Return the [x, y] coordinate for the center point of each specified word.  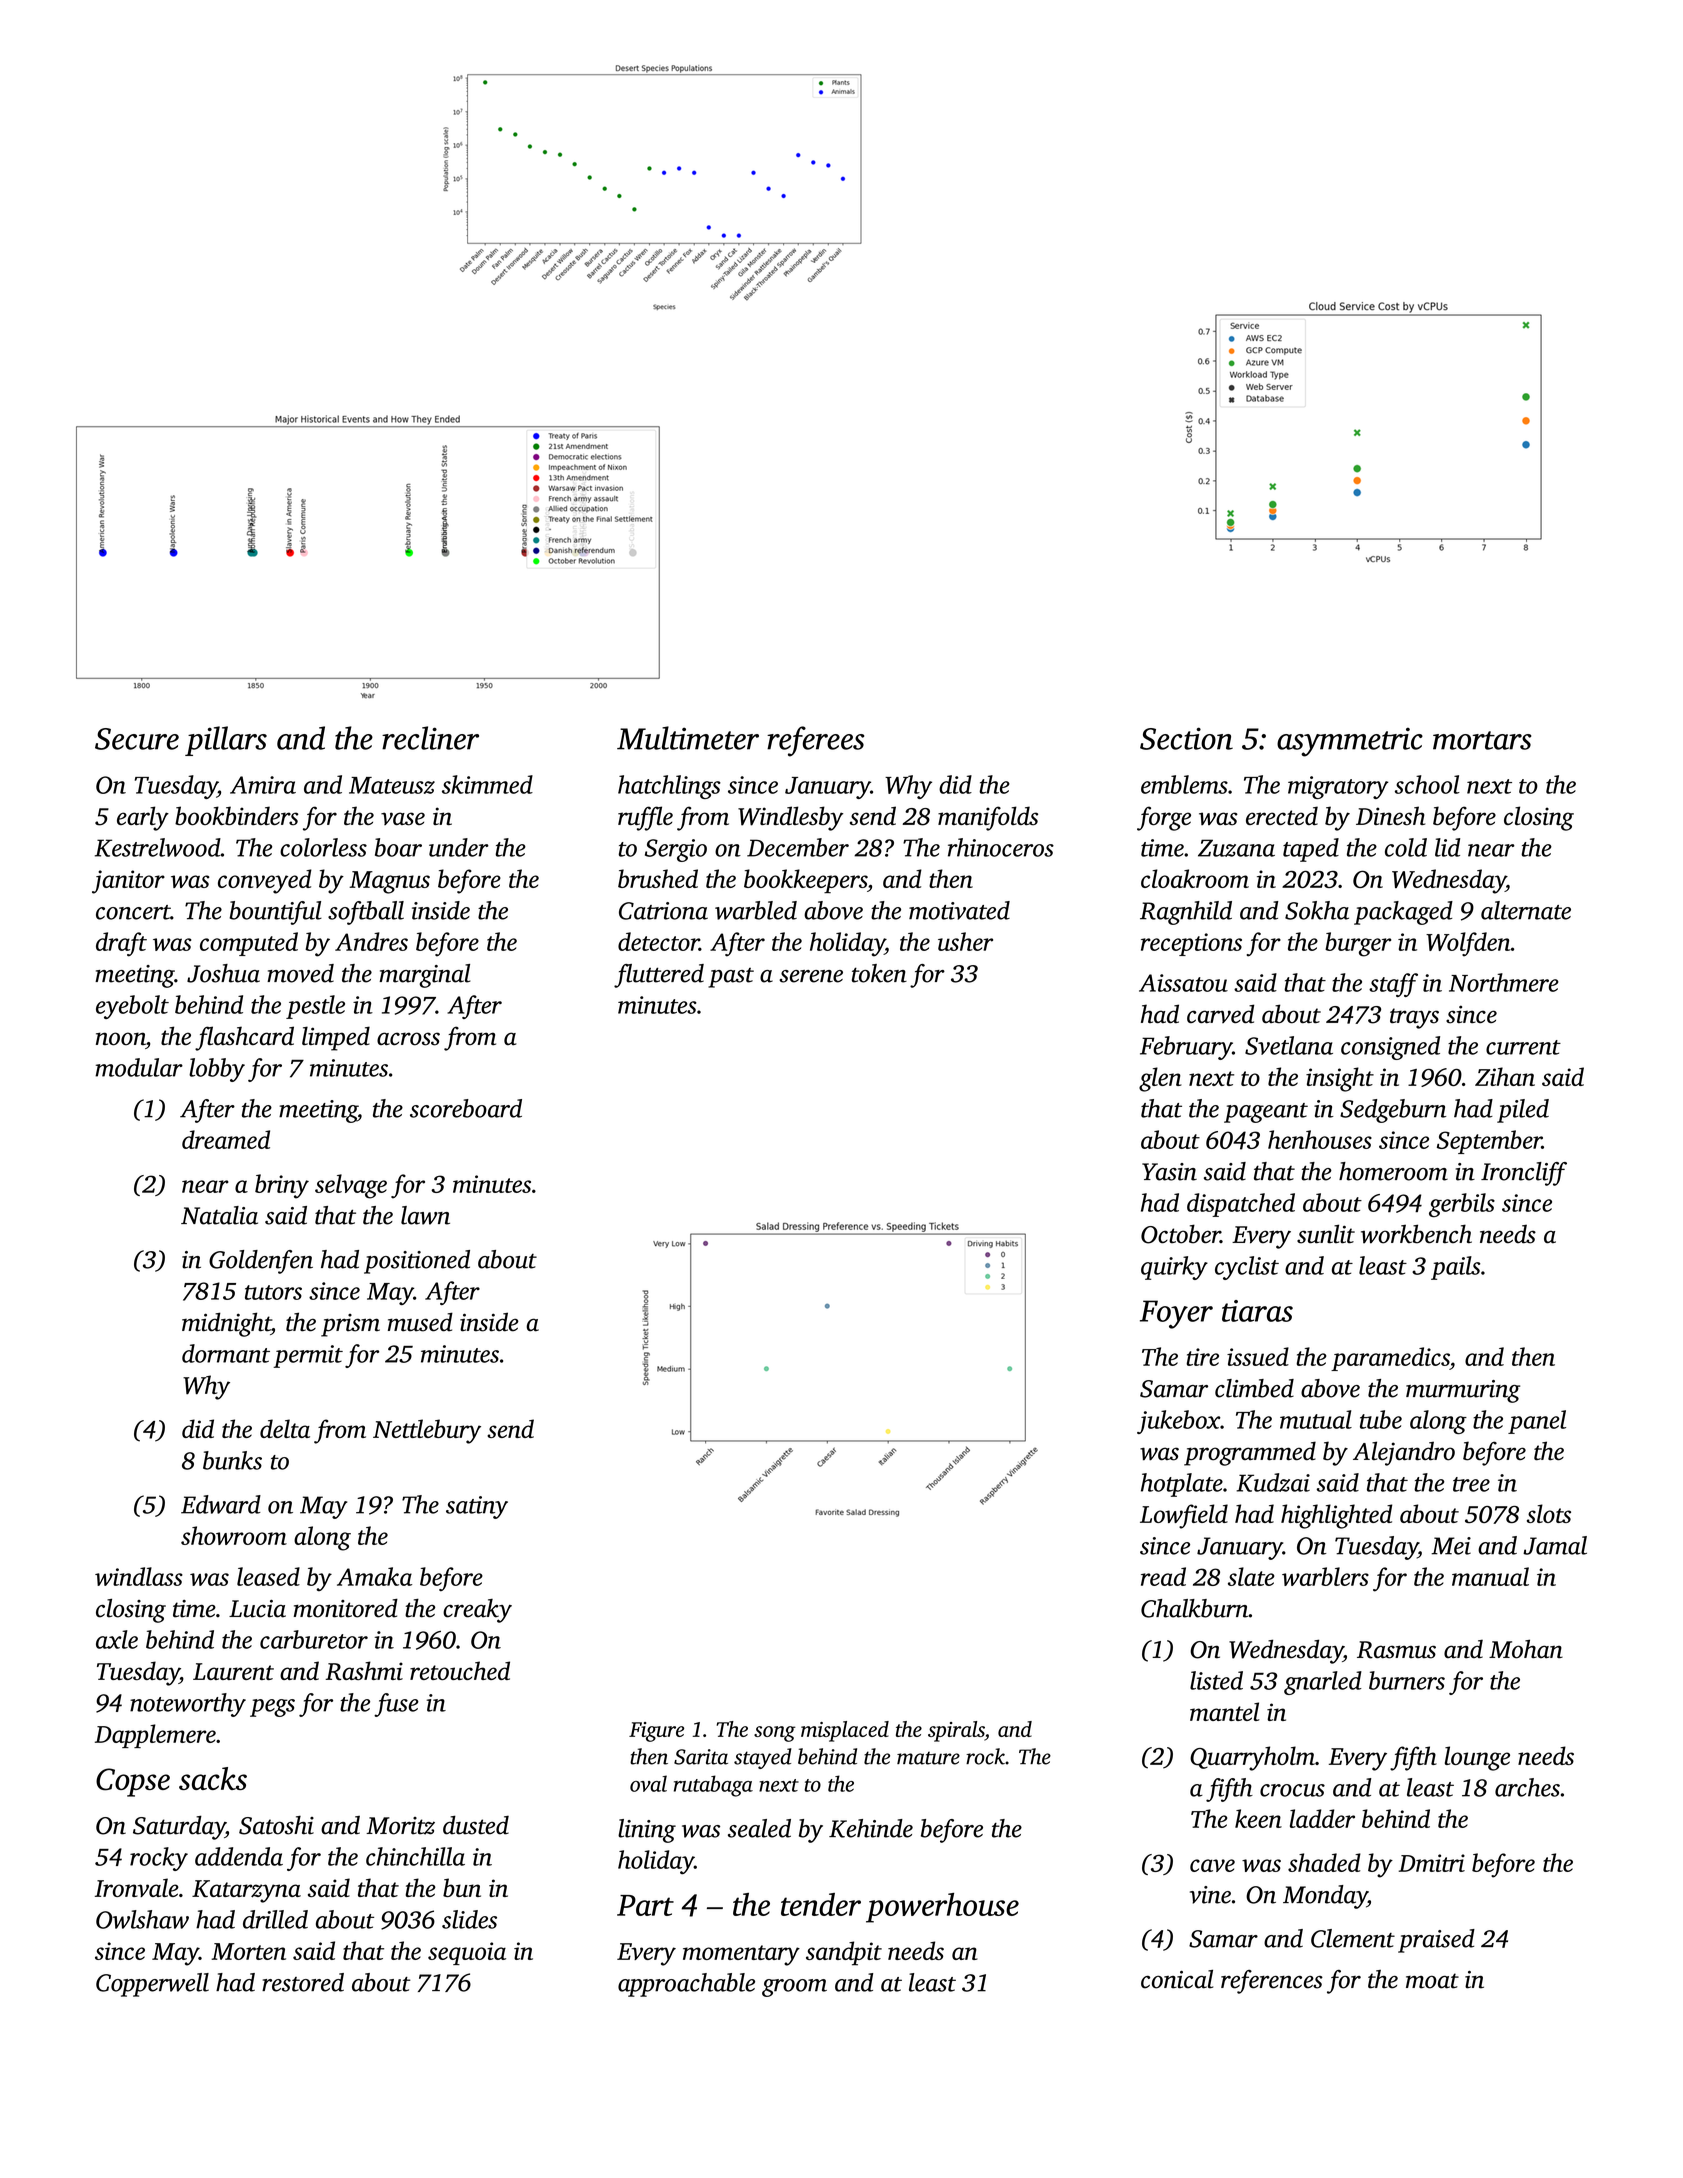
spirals [956, 1731]
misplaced [845, 1731]
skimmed [487, 784]
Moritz [400, 1826]
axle [117, 1639]
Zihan [1505, 1076]
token [879, 973]
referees [815, 741]
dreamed [226, 1139]
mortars [1482, 740]
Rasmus [1396, 1650]
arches [1527, 1787]
